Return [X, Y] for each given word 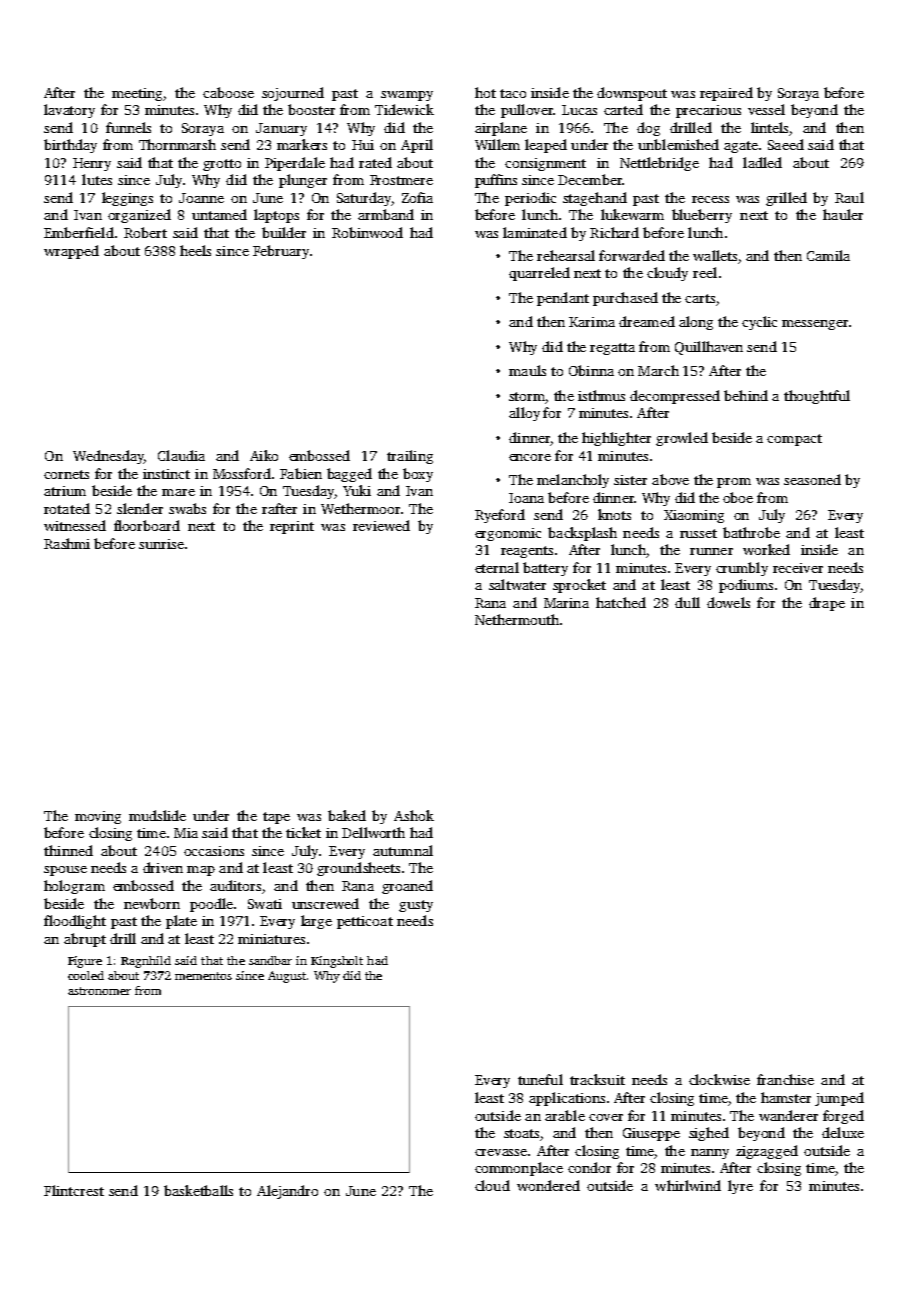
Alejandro [287, 1192]
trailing [410, 457]
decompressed [675, 397]
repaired [726, 94]
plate [181, 922]
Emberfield [79, 232]
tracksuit [597, 1079]
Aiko [264, 455]
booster [311, 109]
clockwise [719, 1079]
